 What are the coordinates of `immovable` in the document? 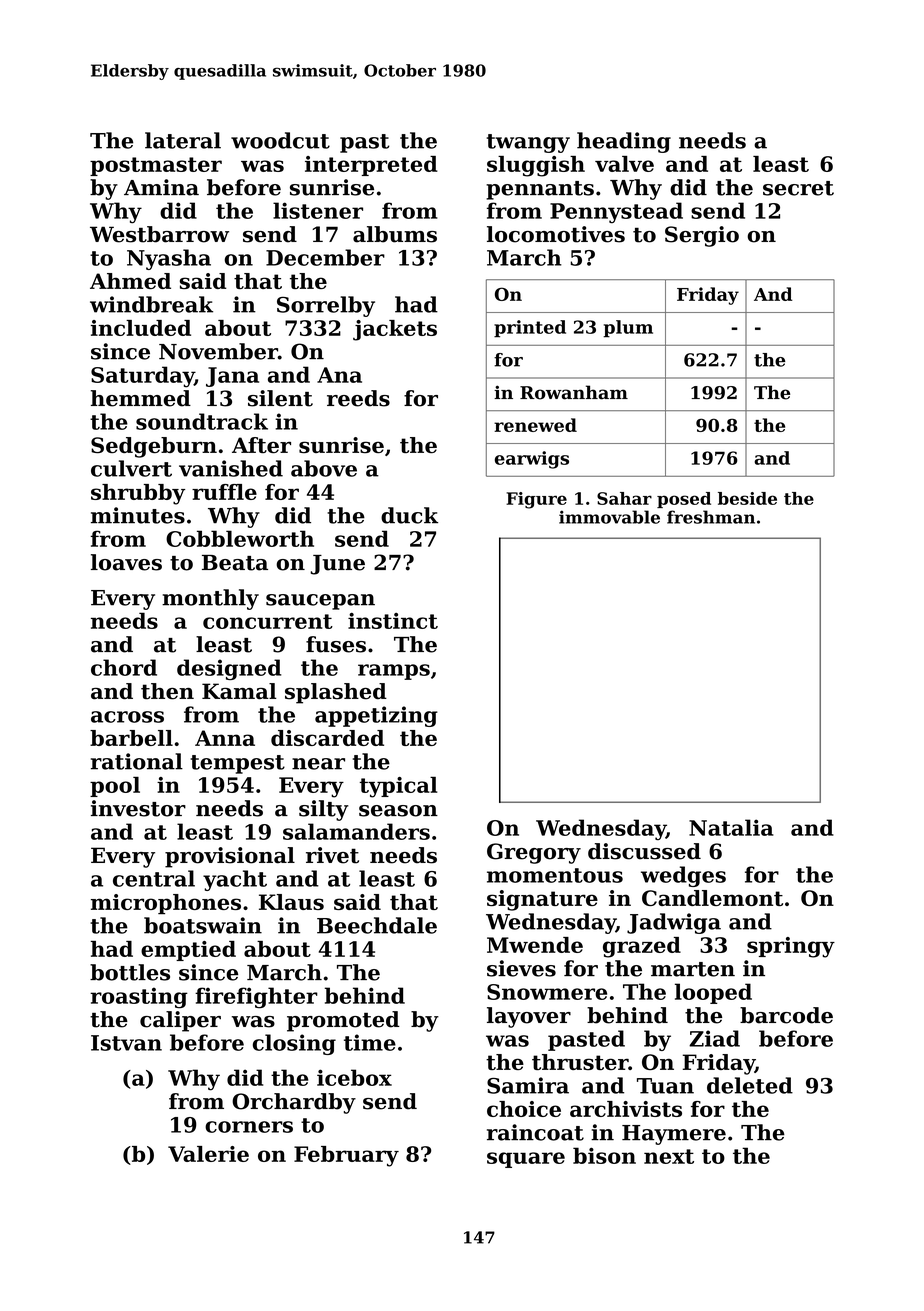 It's located at (609, 517).
